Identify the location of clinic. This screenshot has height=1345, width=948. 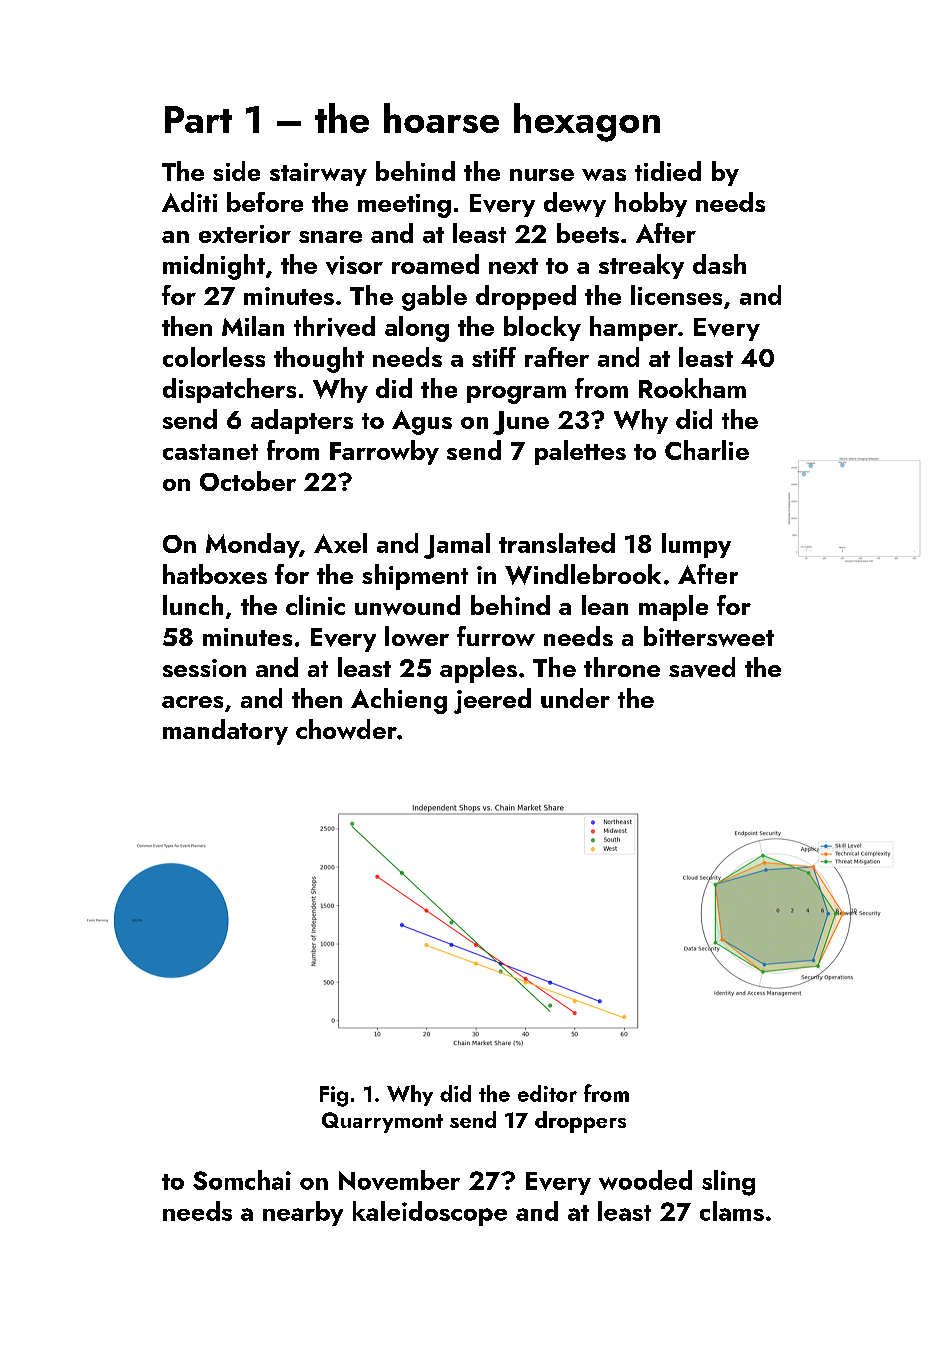
(315, 605).
